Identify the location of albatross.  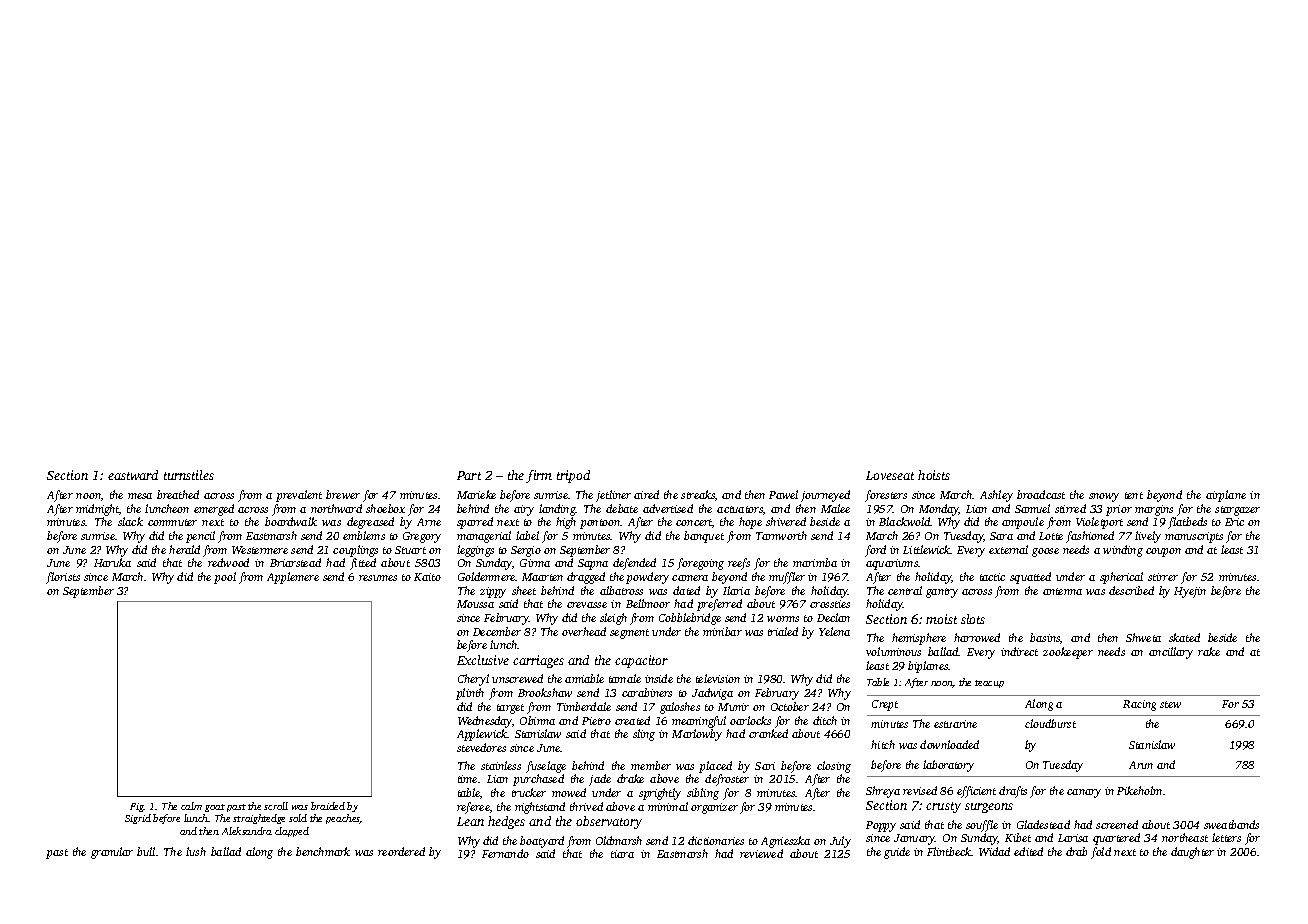
(621, 590).
